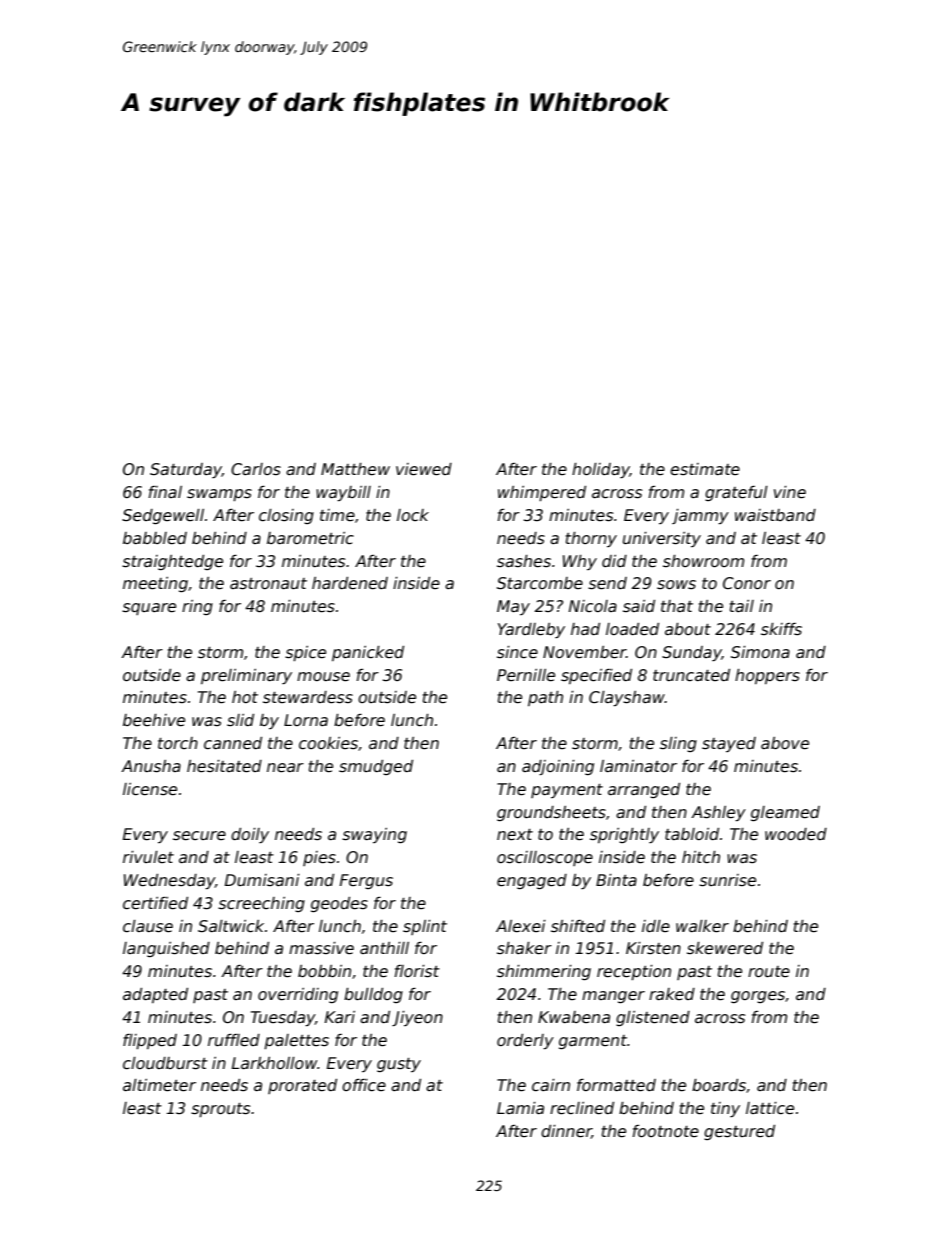 The image size is (952, 1233). I want to click on vine, so click(790, 492).
